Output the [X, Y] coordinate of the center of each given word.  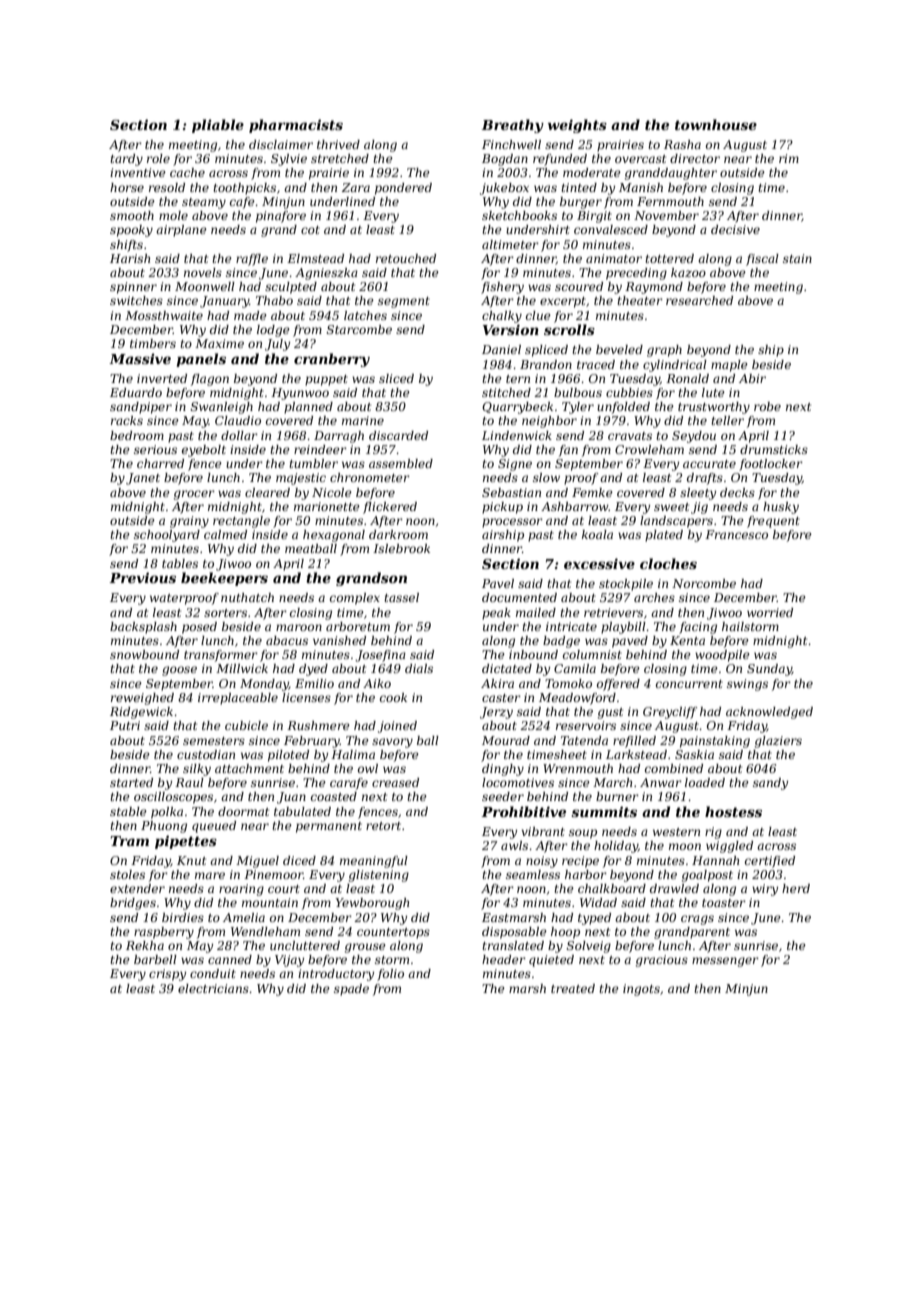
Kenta [687, 640]
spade [351, 990]
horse [127, 187]
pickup [502, 508]
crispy [167, 975]
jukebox [504, 189]
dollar [239, 435]
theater [640, 300]
